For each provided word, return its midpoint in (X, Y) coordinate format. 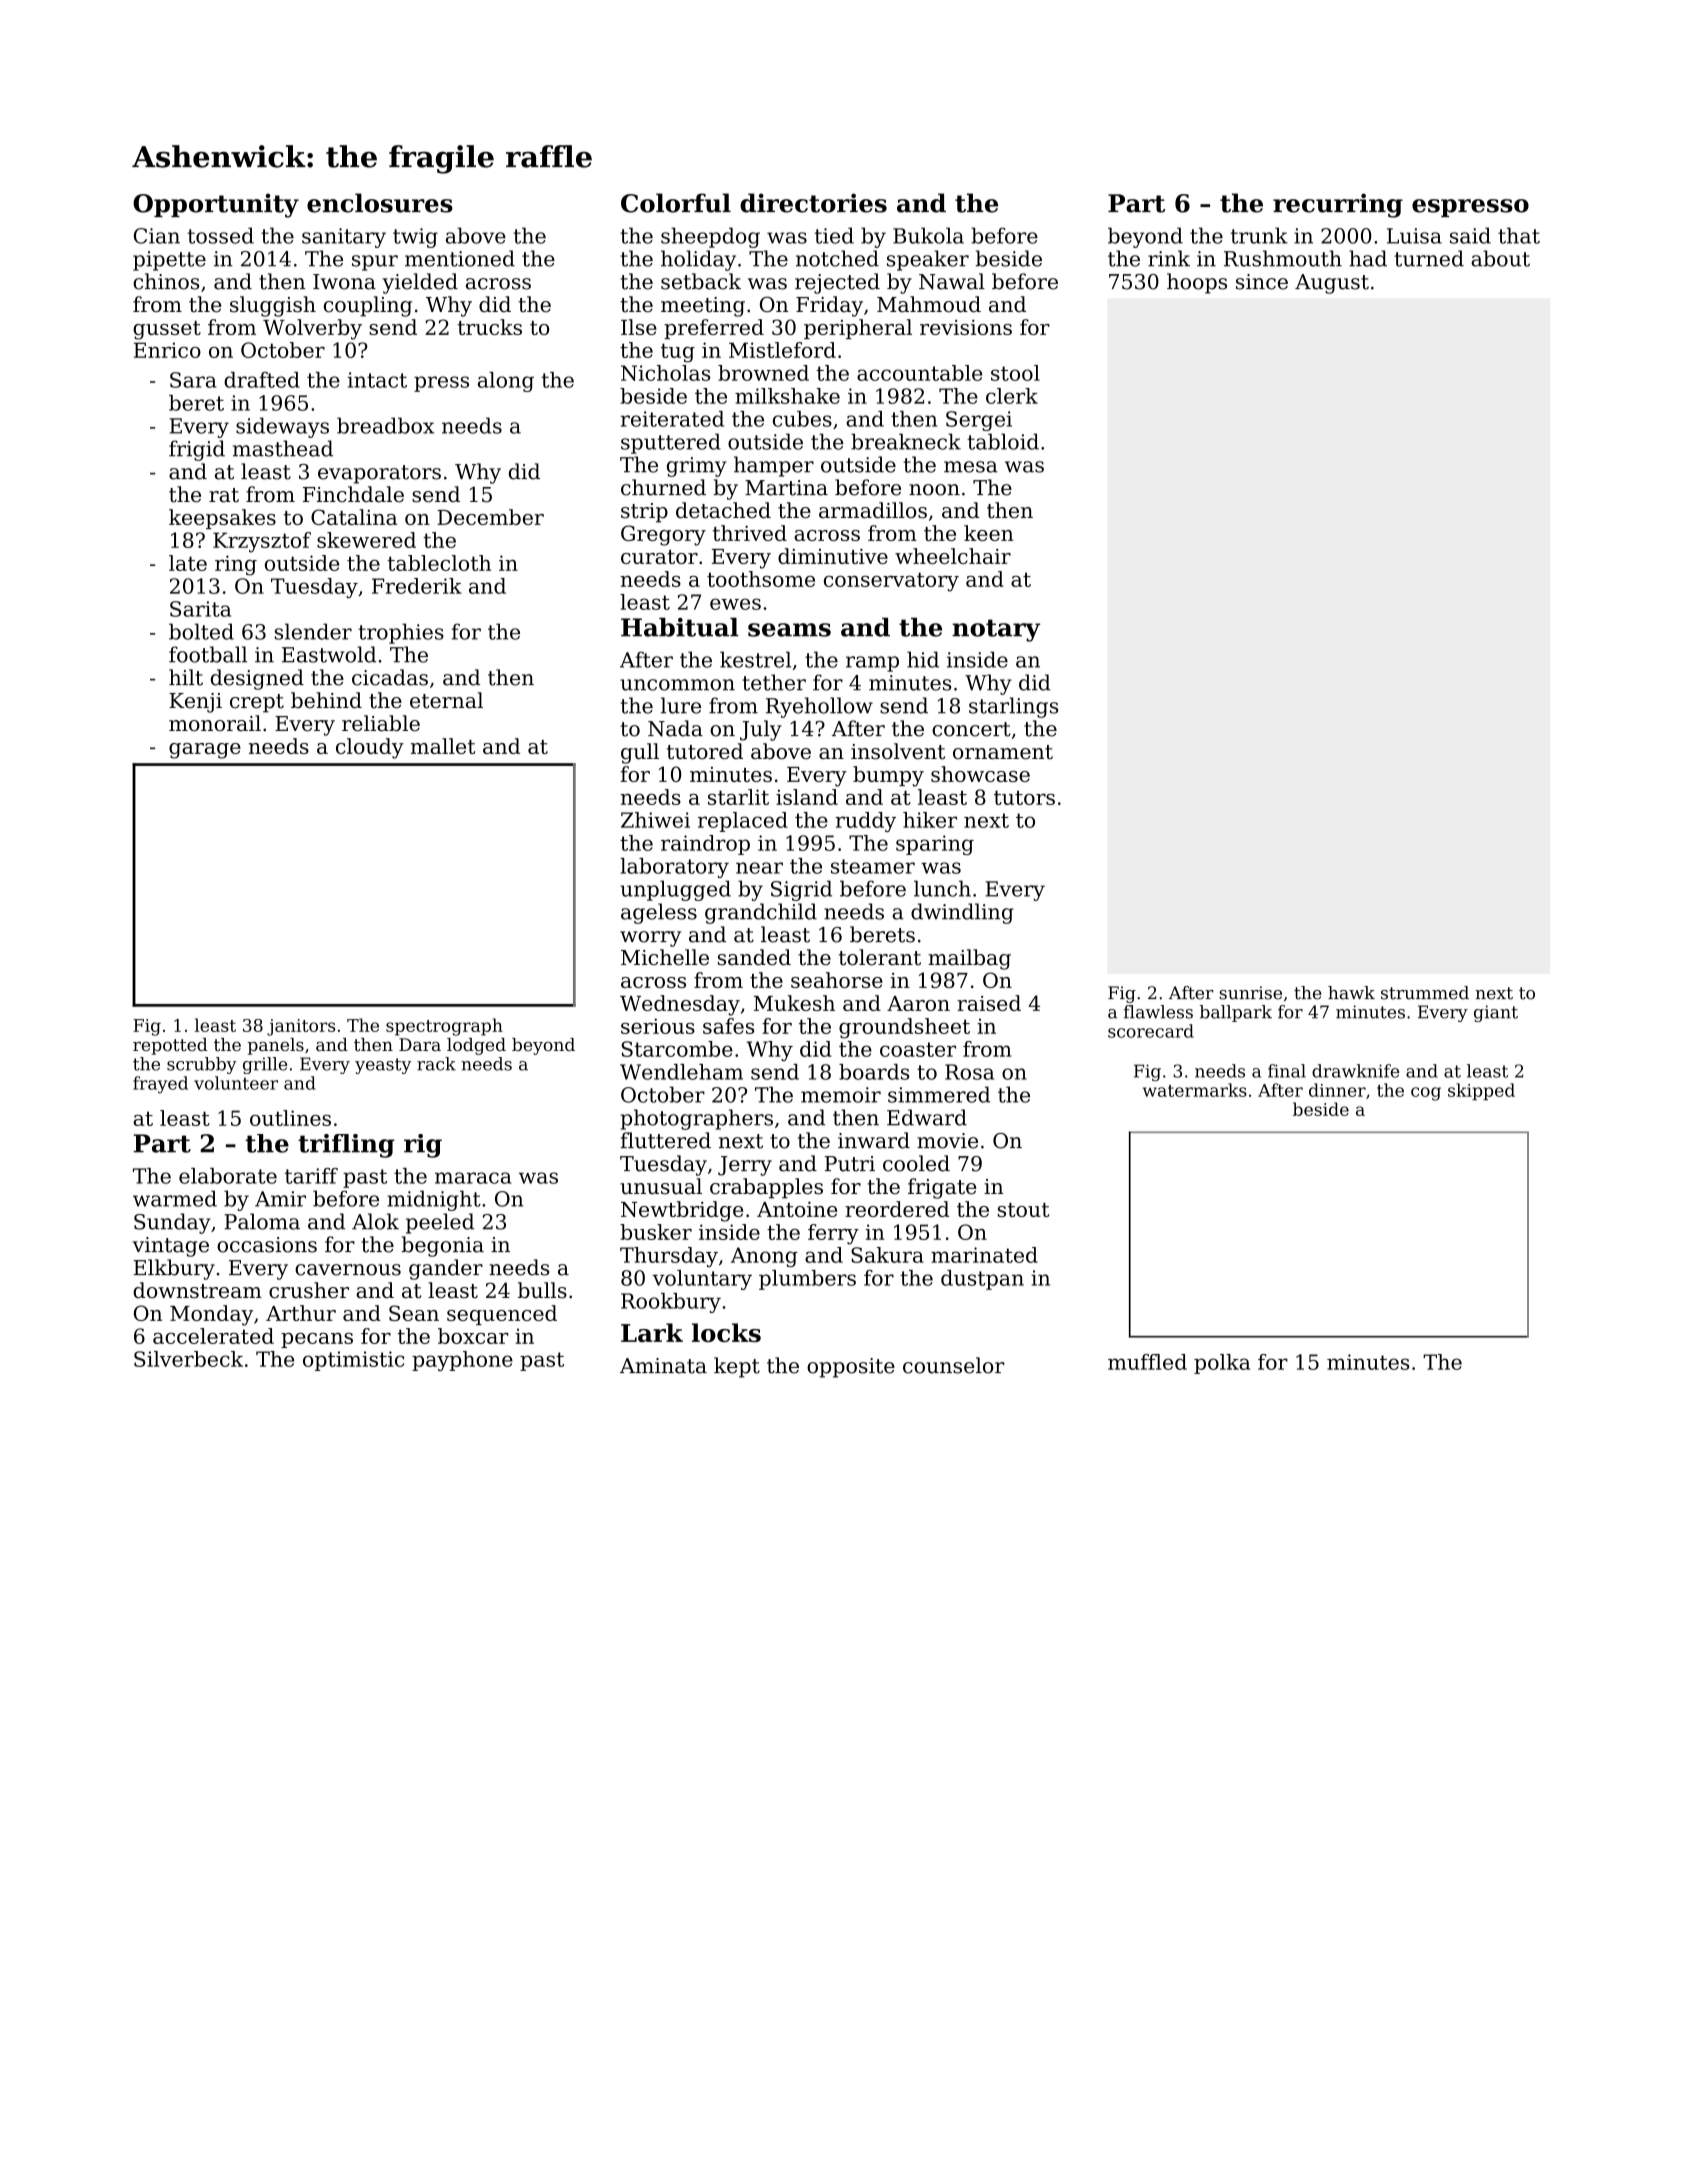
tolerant (880, 957)
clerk (1012, 396)
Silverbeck (188, 1359)
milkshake (787, 396)
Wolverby (312, 329)
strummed (1425, 993)
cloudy (370, 748)
